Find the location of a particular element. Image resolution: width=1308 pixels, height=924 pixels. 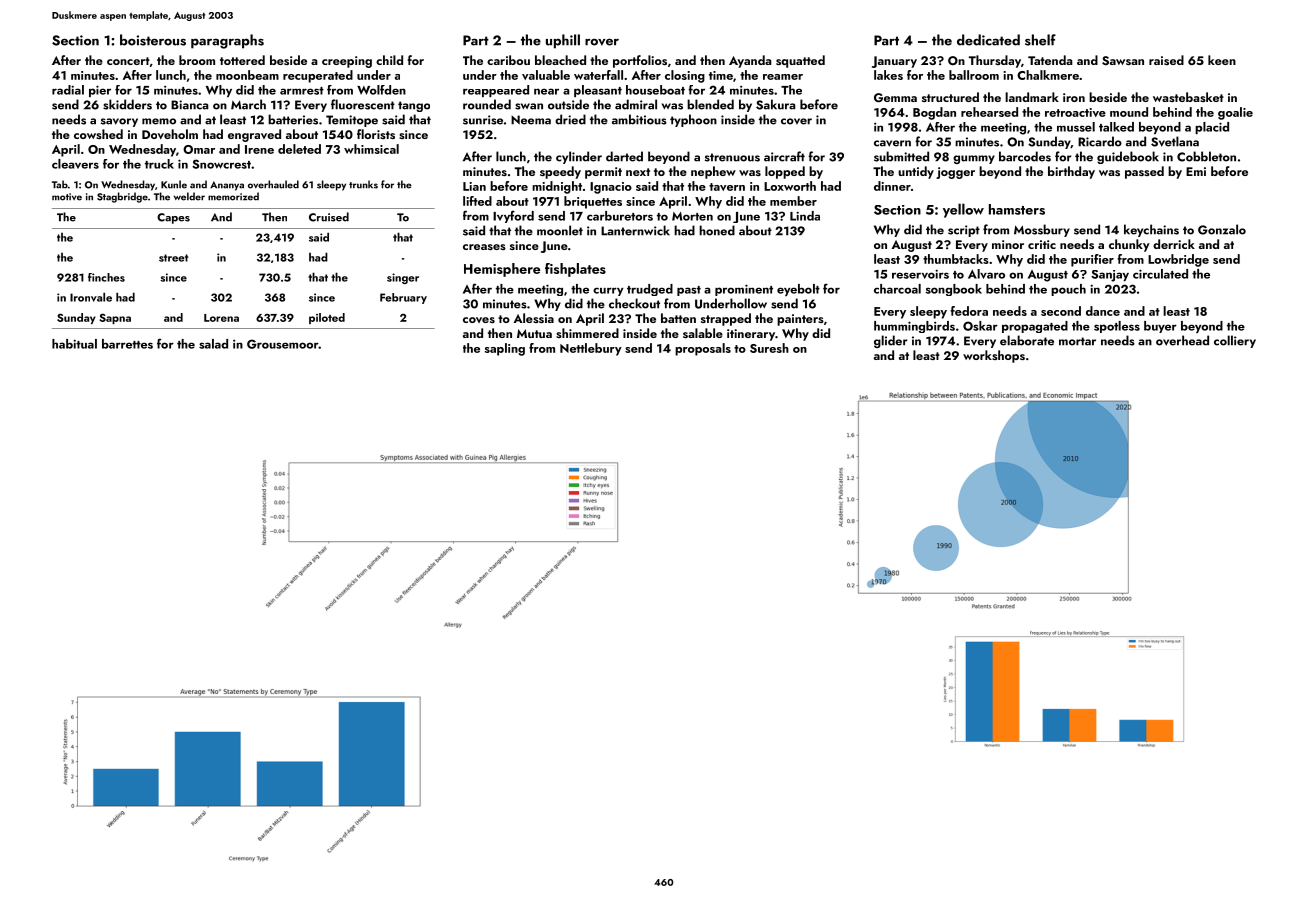

barrettes is located at coordinates (127, 344).
